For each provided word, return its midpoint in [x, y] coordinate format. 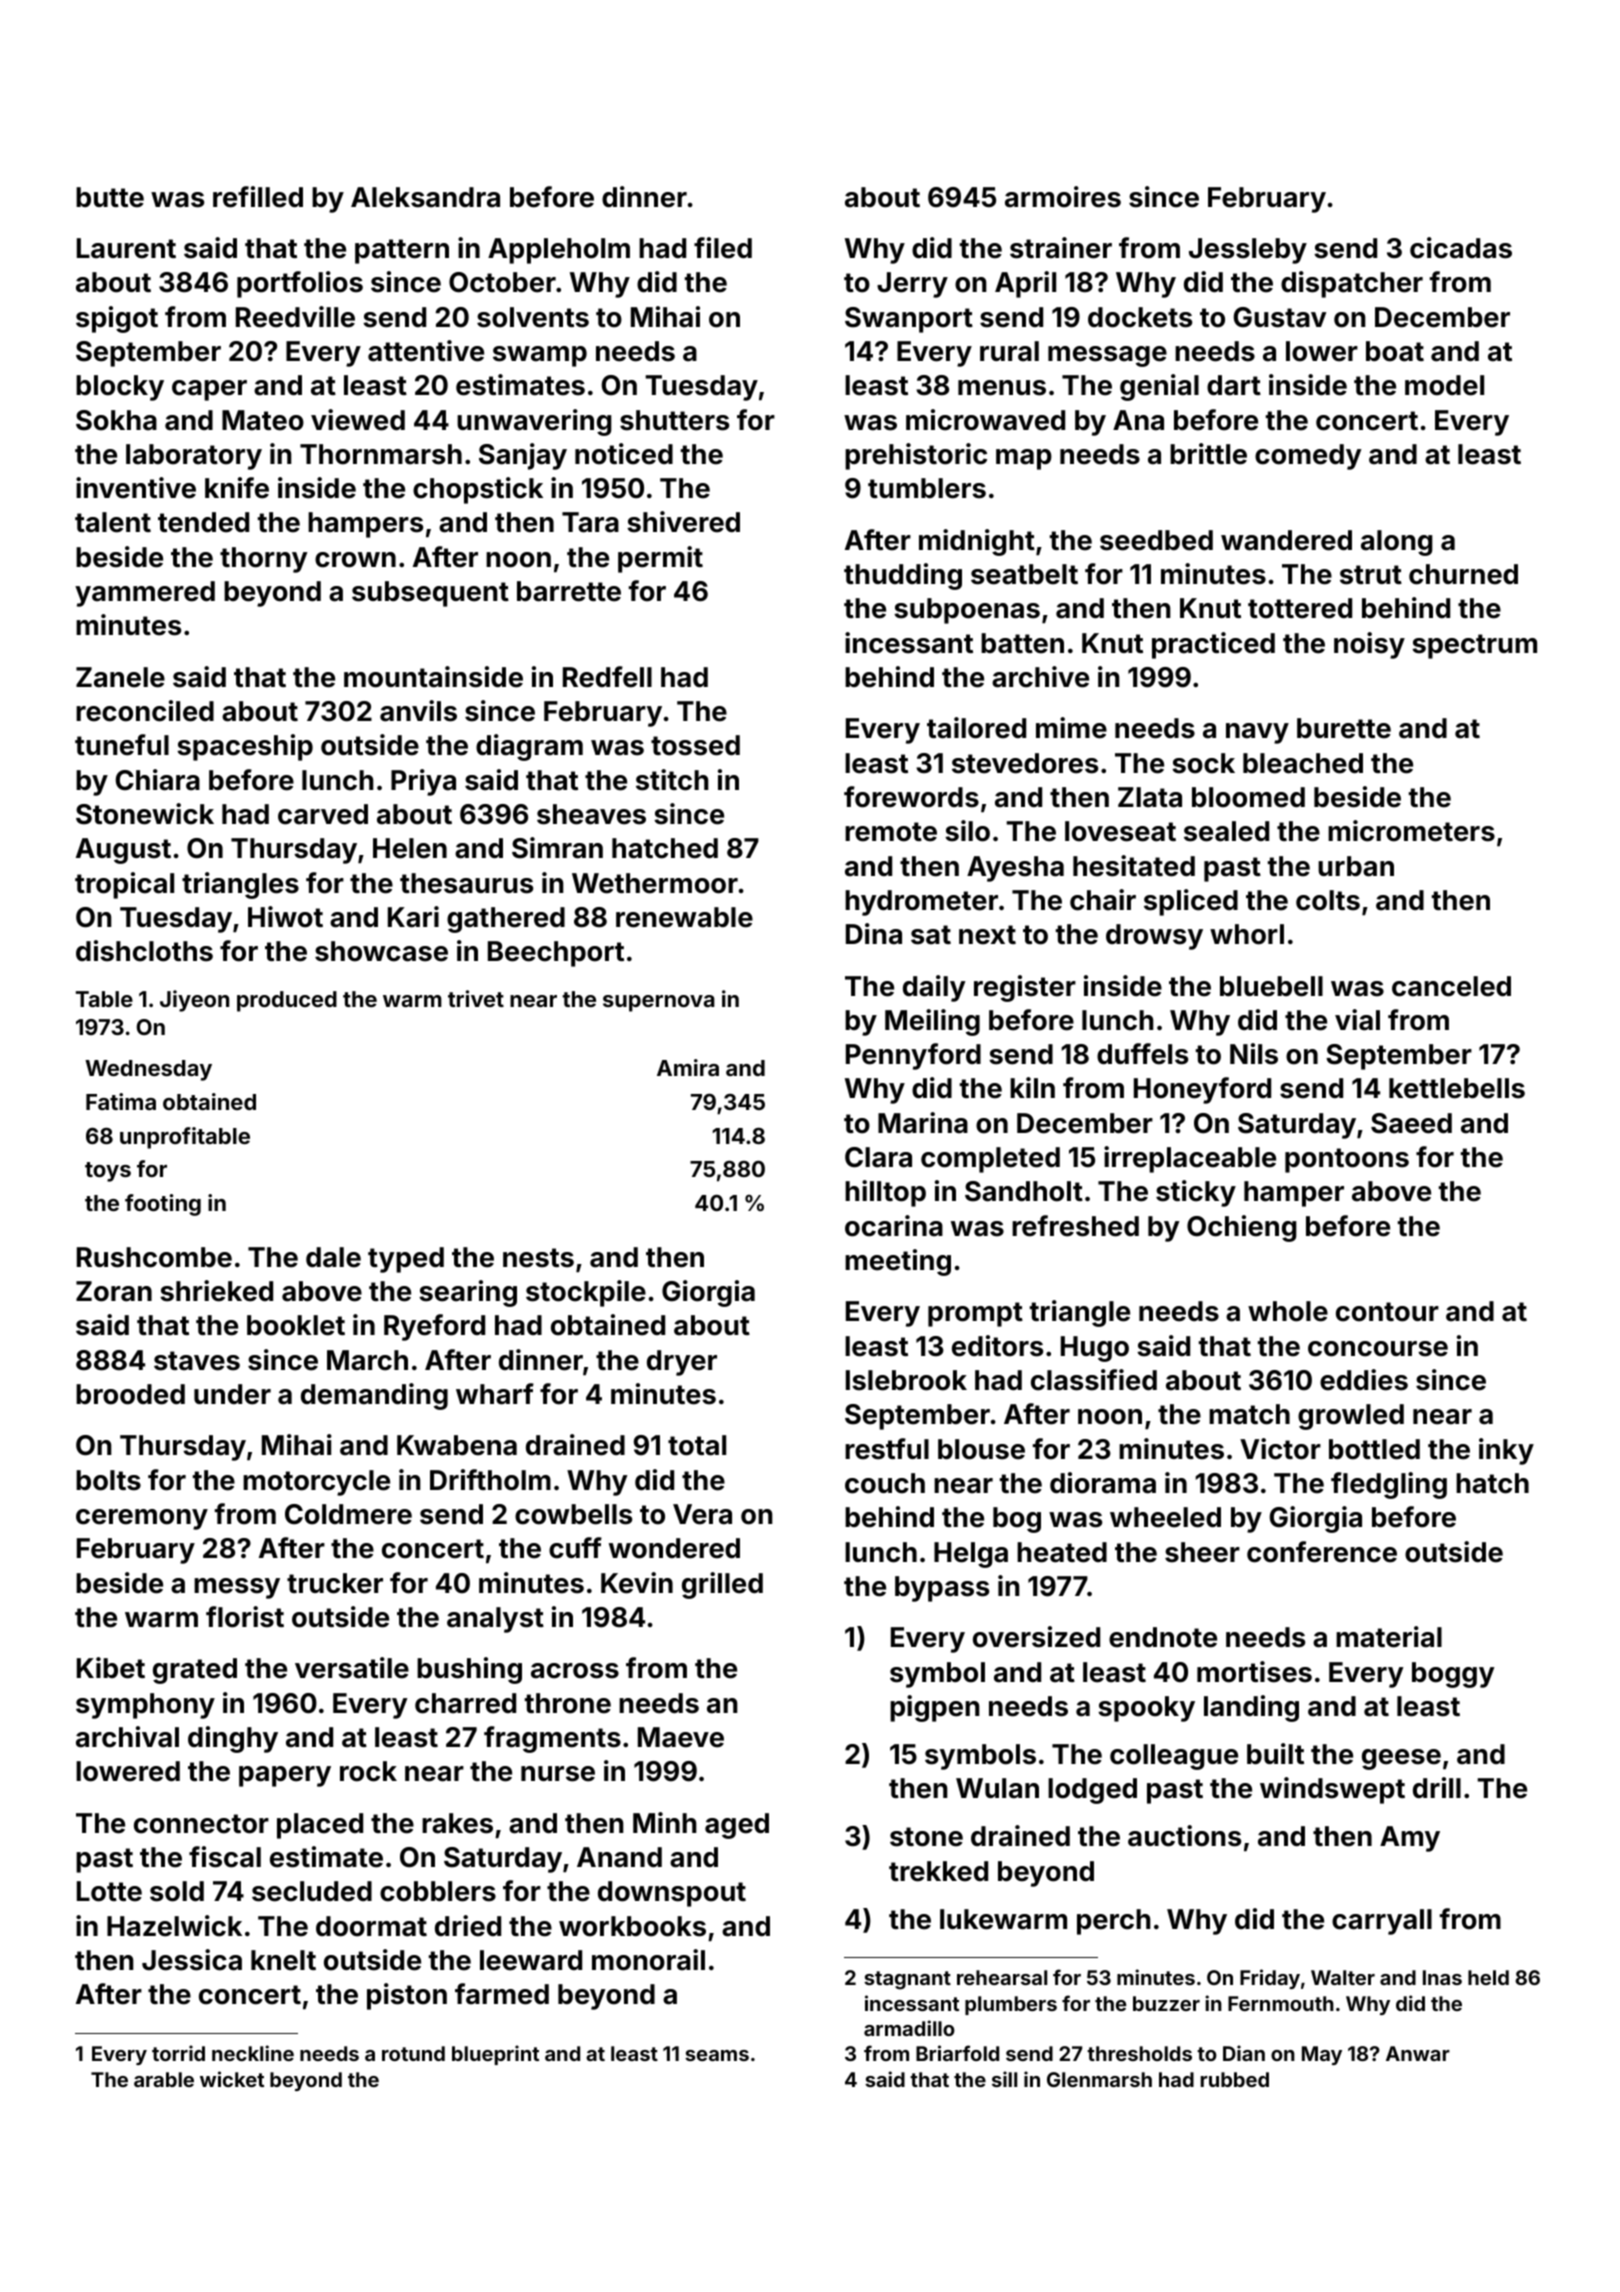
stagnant [907, 1980]
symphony [145, 1706]
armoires [1063, 197]
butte [110, 197]
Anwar [1418, 2053]
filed [723, 248]
